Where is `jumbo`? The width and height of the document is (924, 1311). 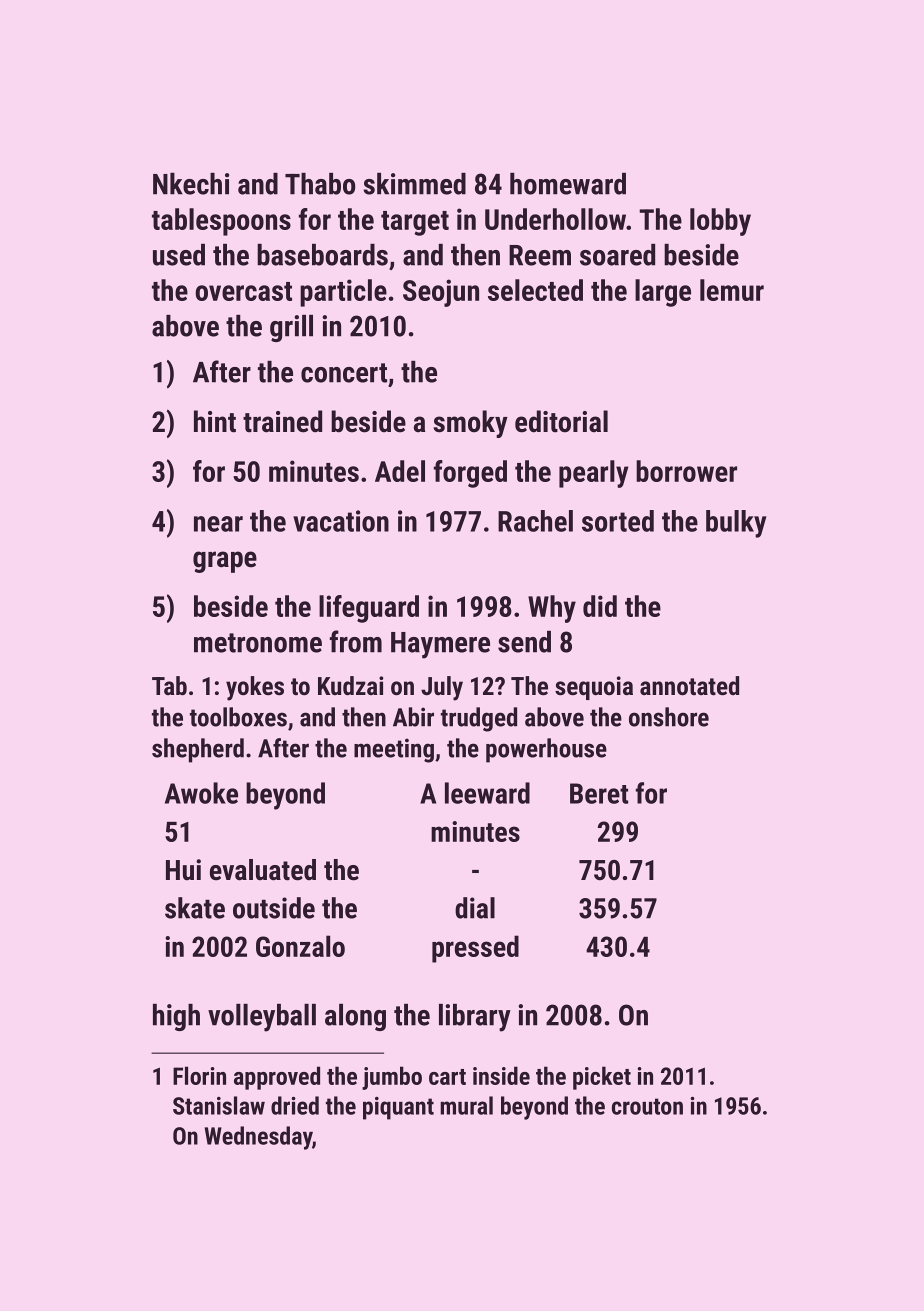 jumbo is located at coordinates (392, 1078).
